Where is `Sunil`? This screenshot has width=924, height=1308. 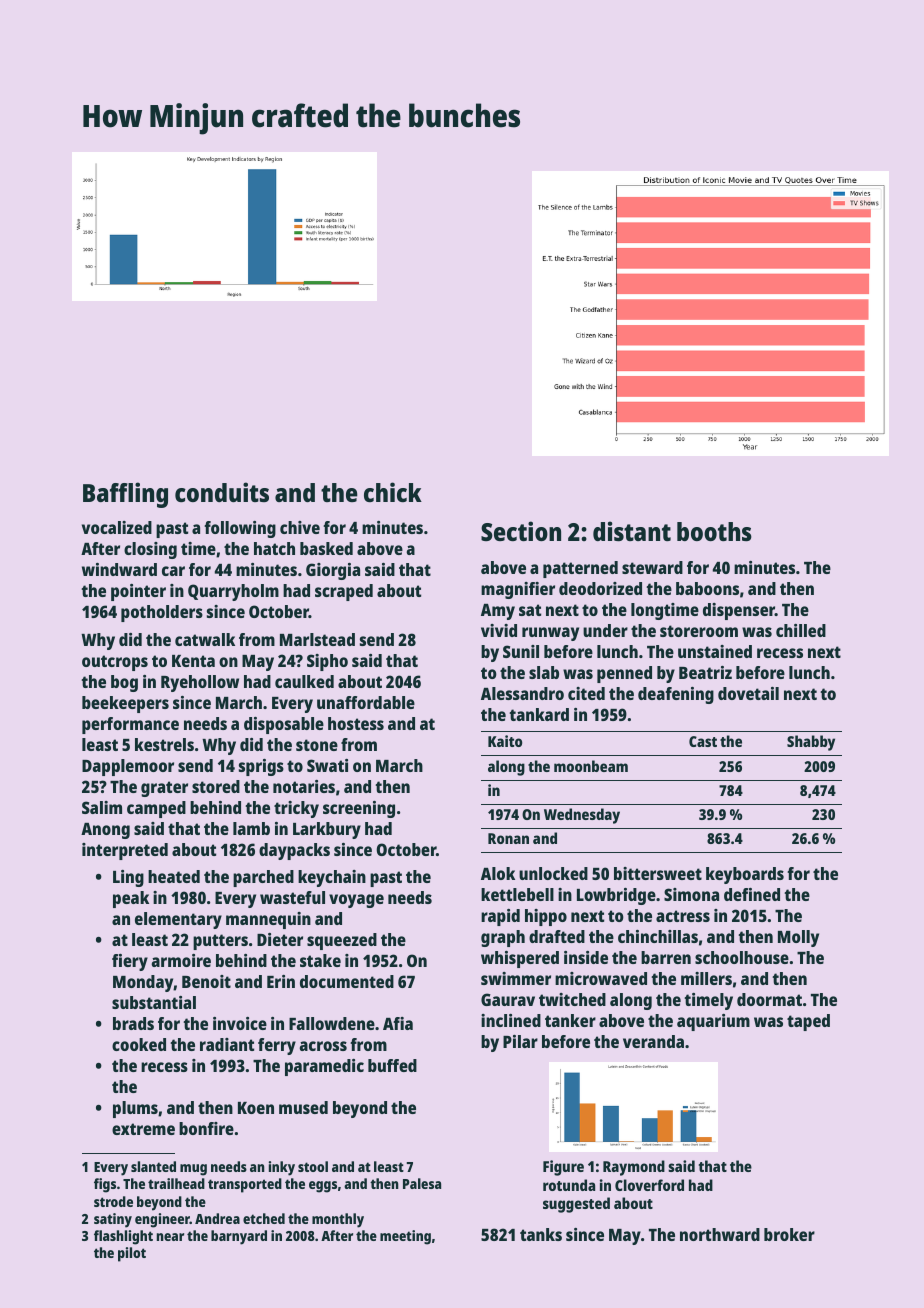
Sunil is located at coordinates (521, 651).
